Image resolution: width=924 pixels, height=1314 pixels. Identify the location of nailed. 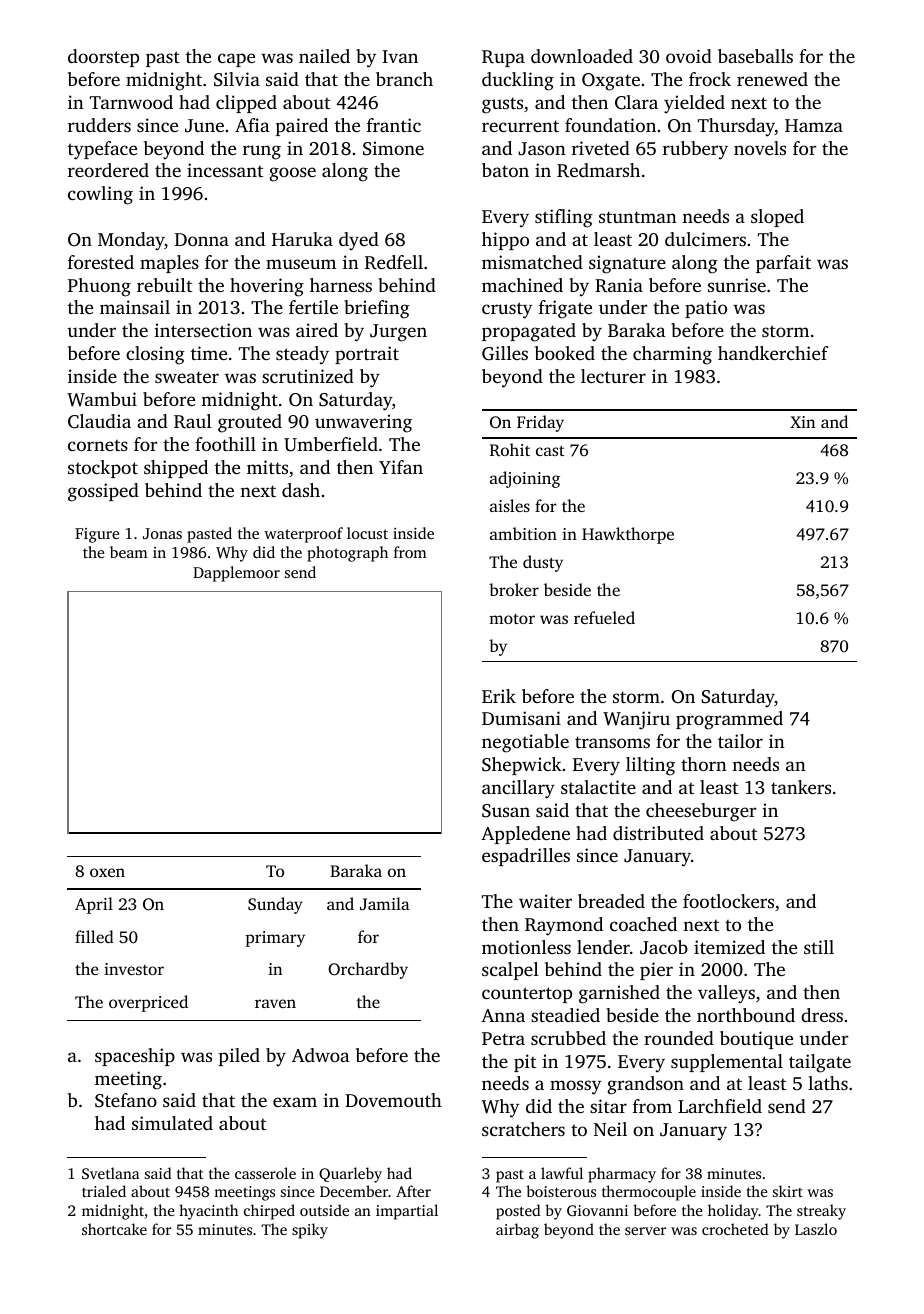
(324, 56).
